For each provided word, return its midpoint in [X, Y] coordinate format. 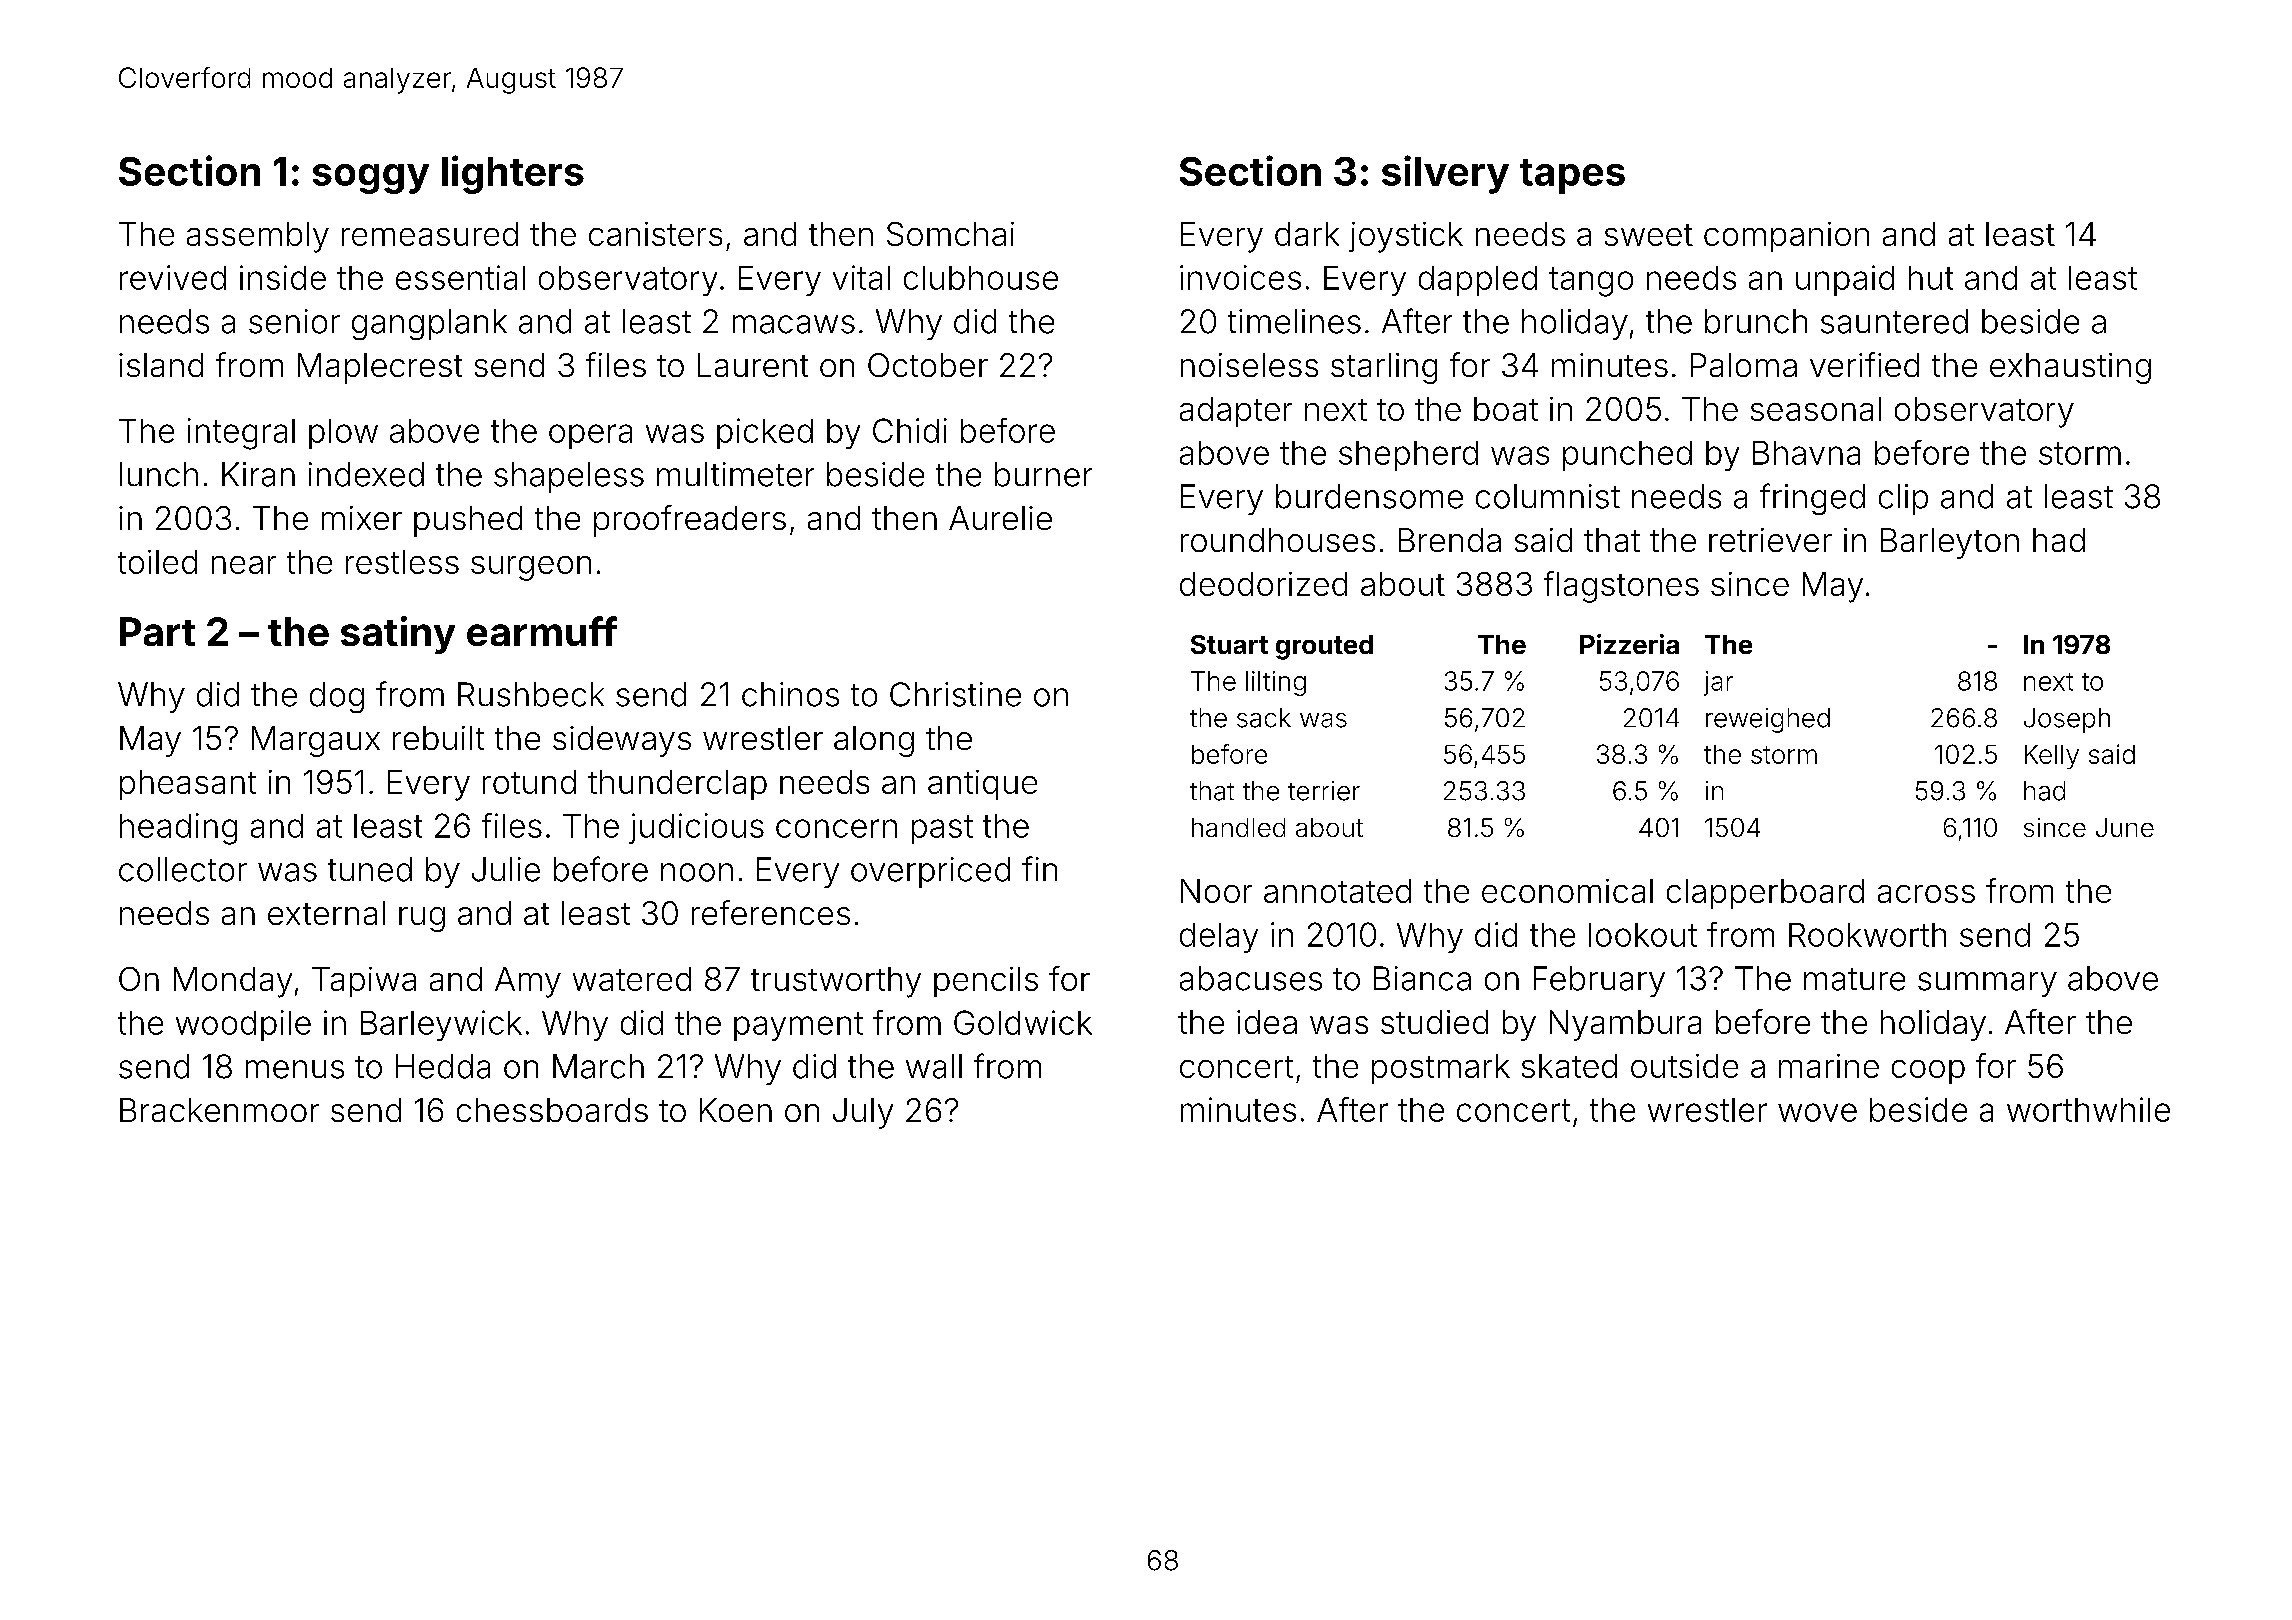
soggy [371, 179]
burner [1043, 474]
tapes [1572, 176]
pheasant [188, 785]
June [2125, 827]
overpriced [930, 872]
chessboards [552, 1110]
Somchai [950, 234]
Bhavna [1806, 453]
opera [590, 436]
